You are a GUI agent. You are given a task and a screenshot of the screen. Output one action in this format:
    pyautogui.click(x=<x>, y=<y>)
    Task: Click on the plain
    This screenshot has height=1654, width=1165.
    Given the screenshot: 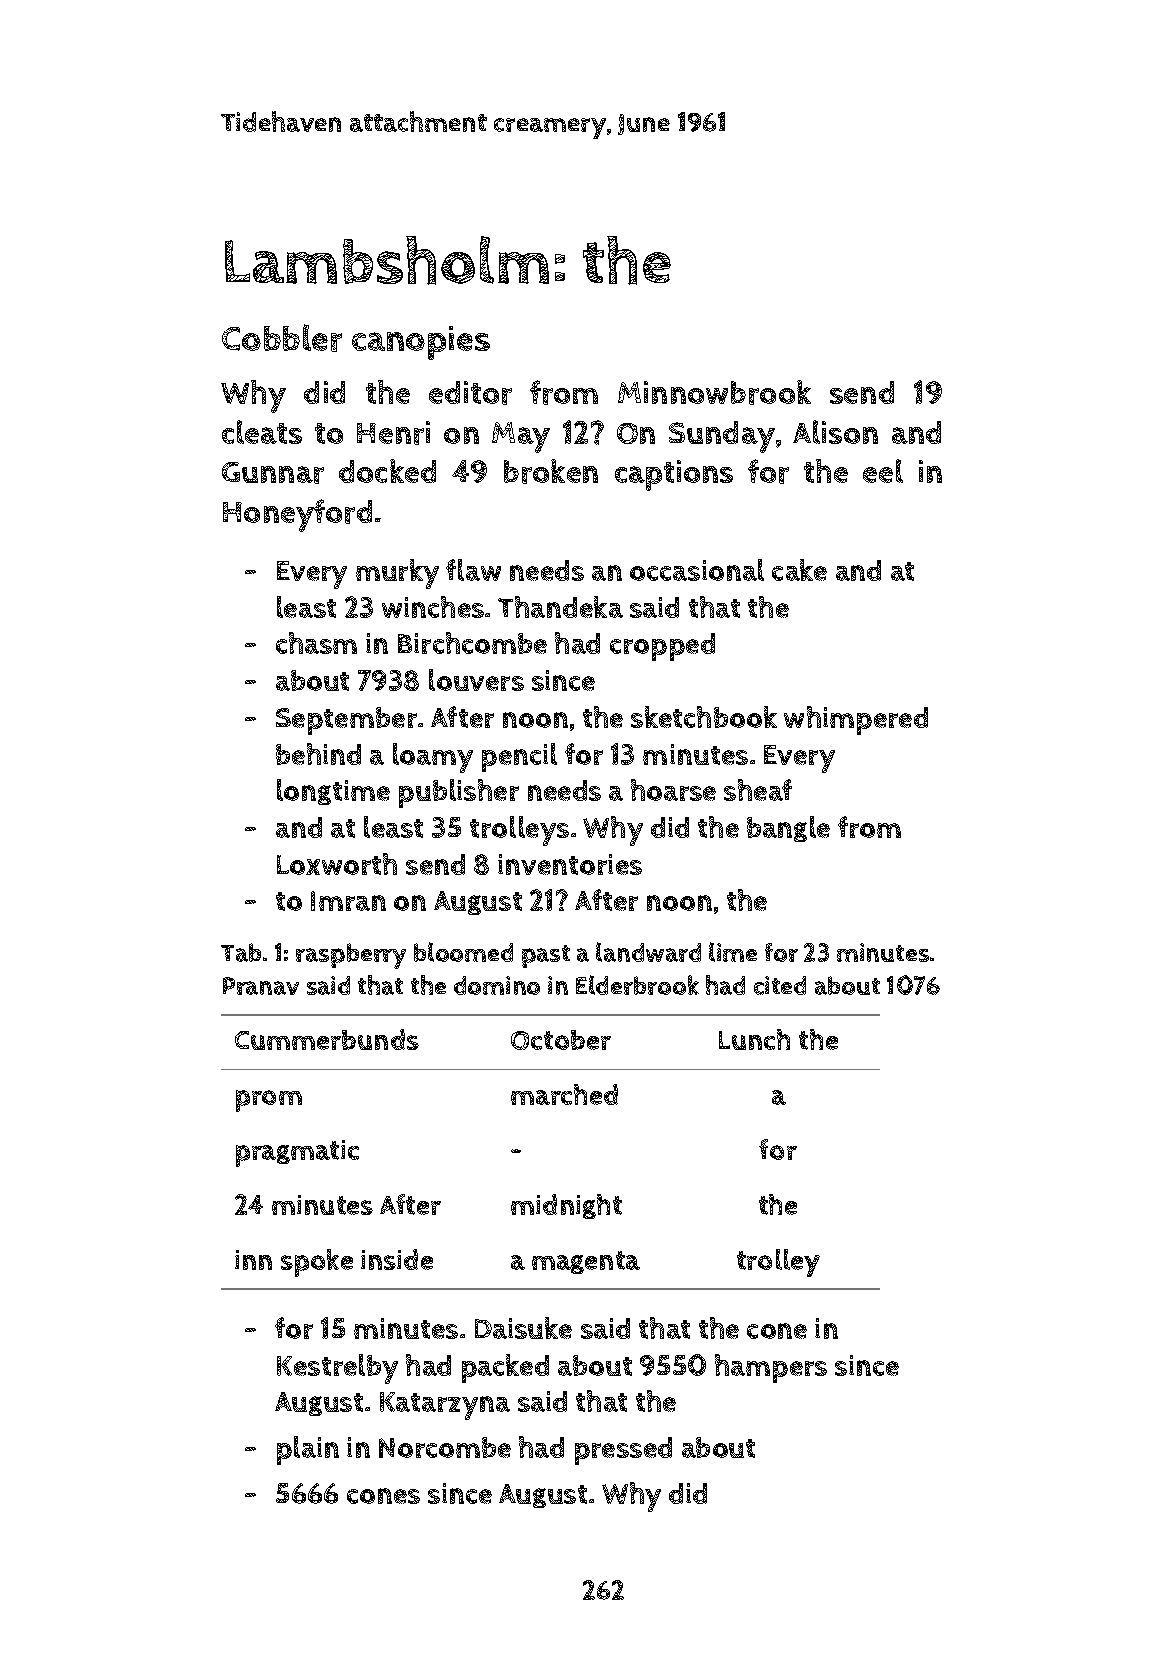 What is the action you would take?
    pyautogui.click(x=308, y=1450)
